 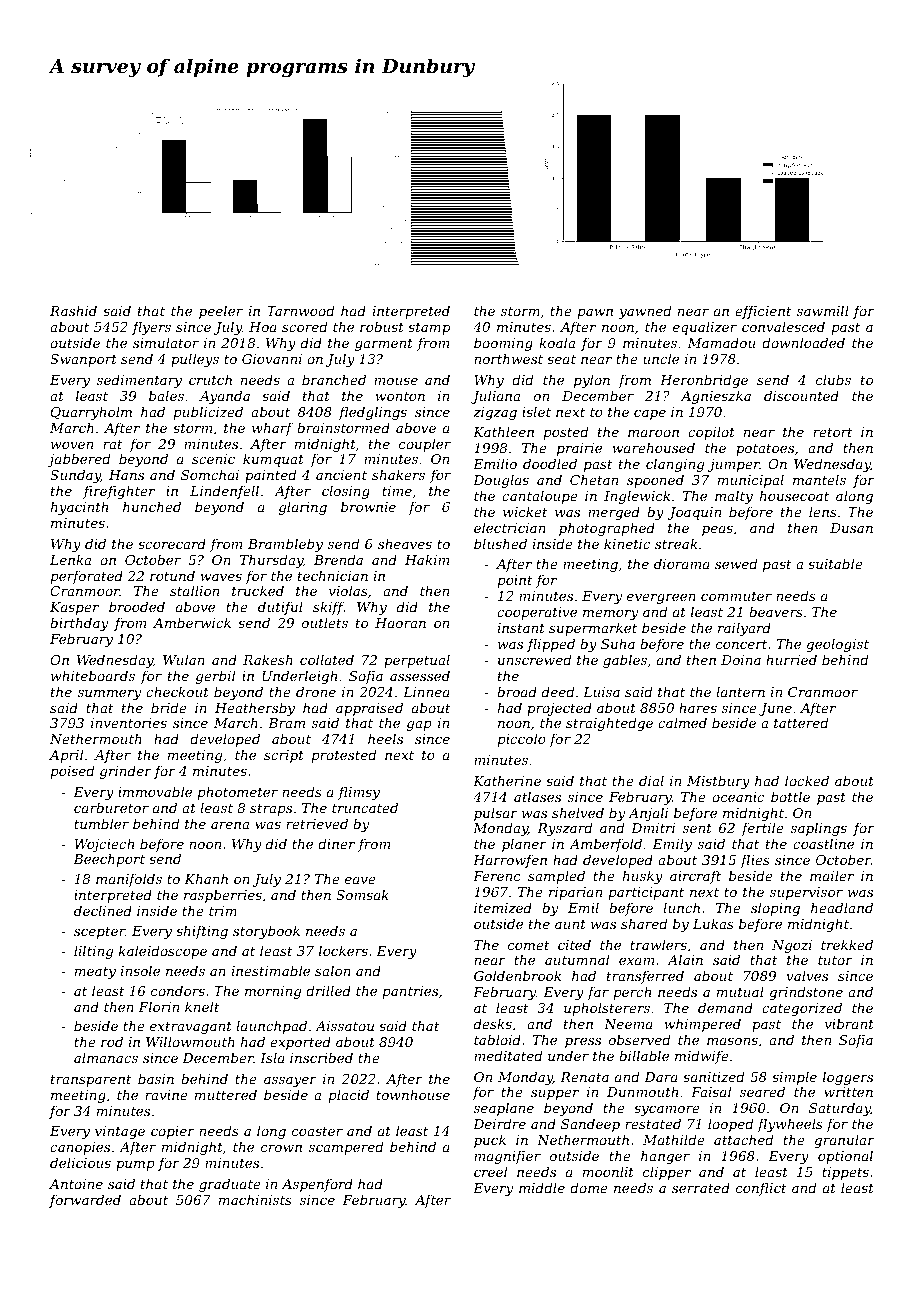 I want to click on flies, so click(x=755, y=861).
